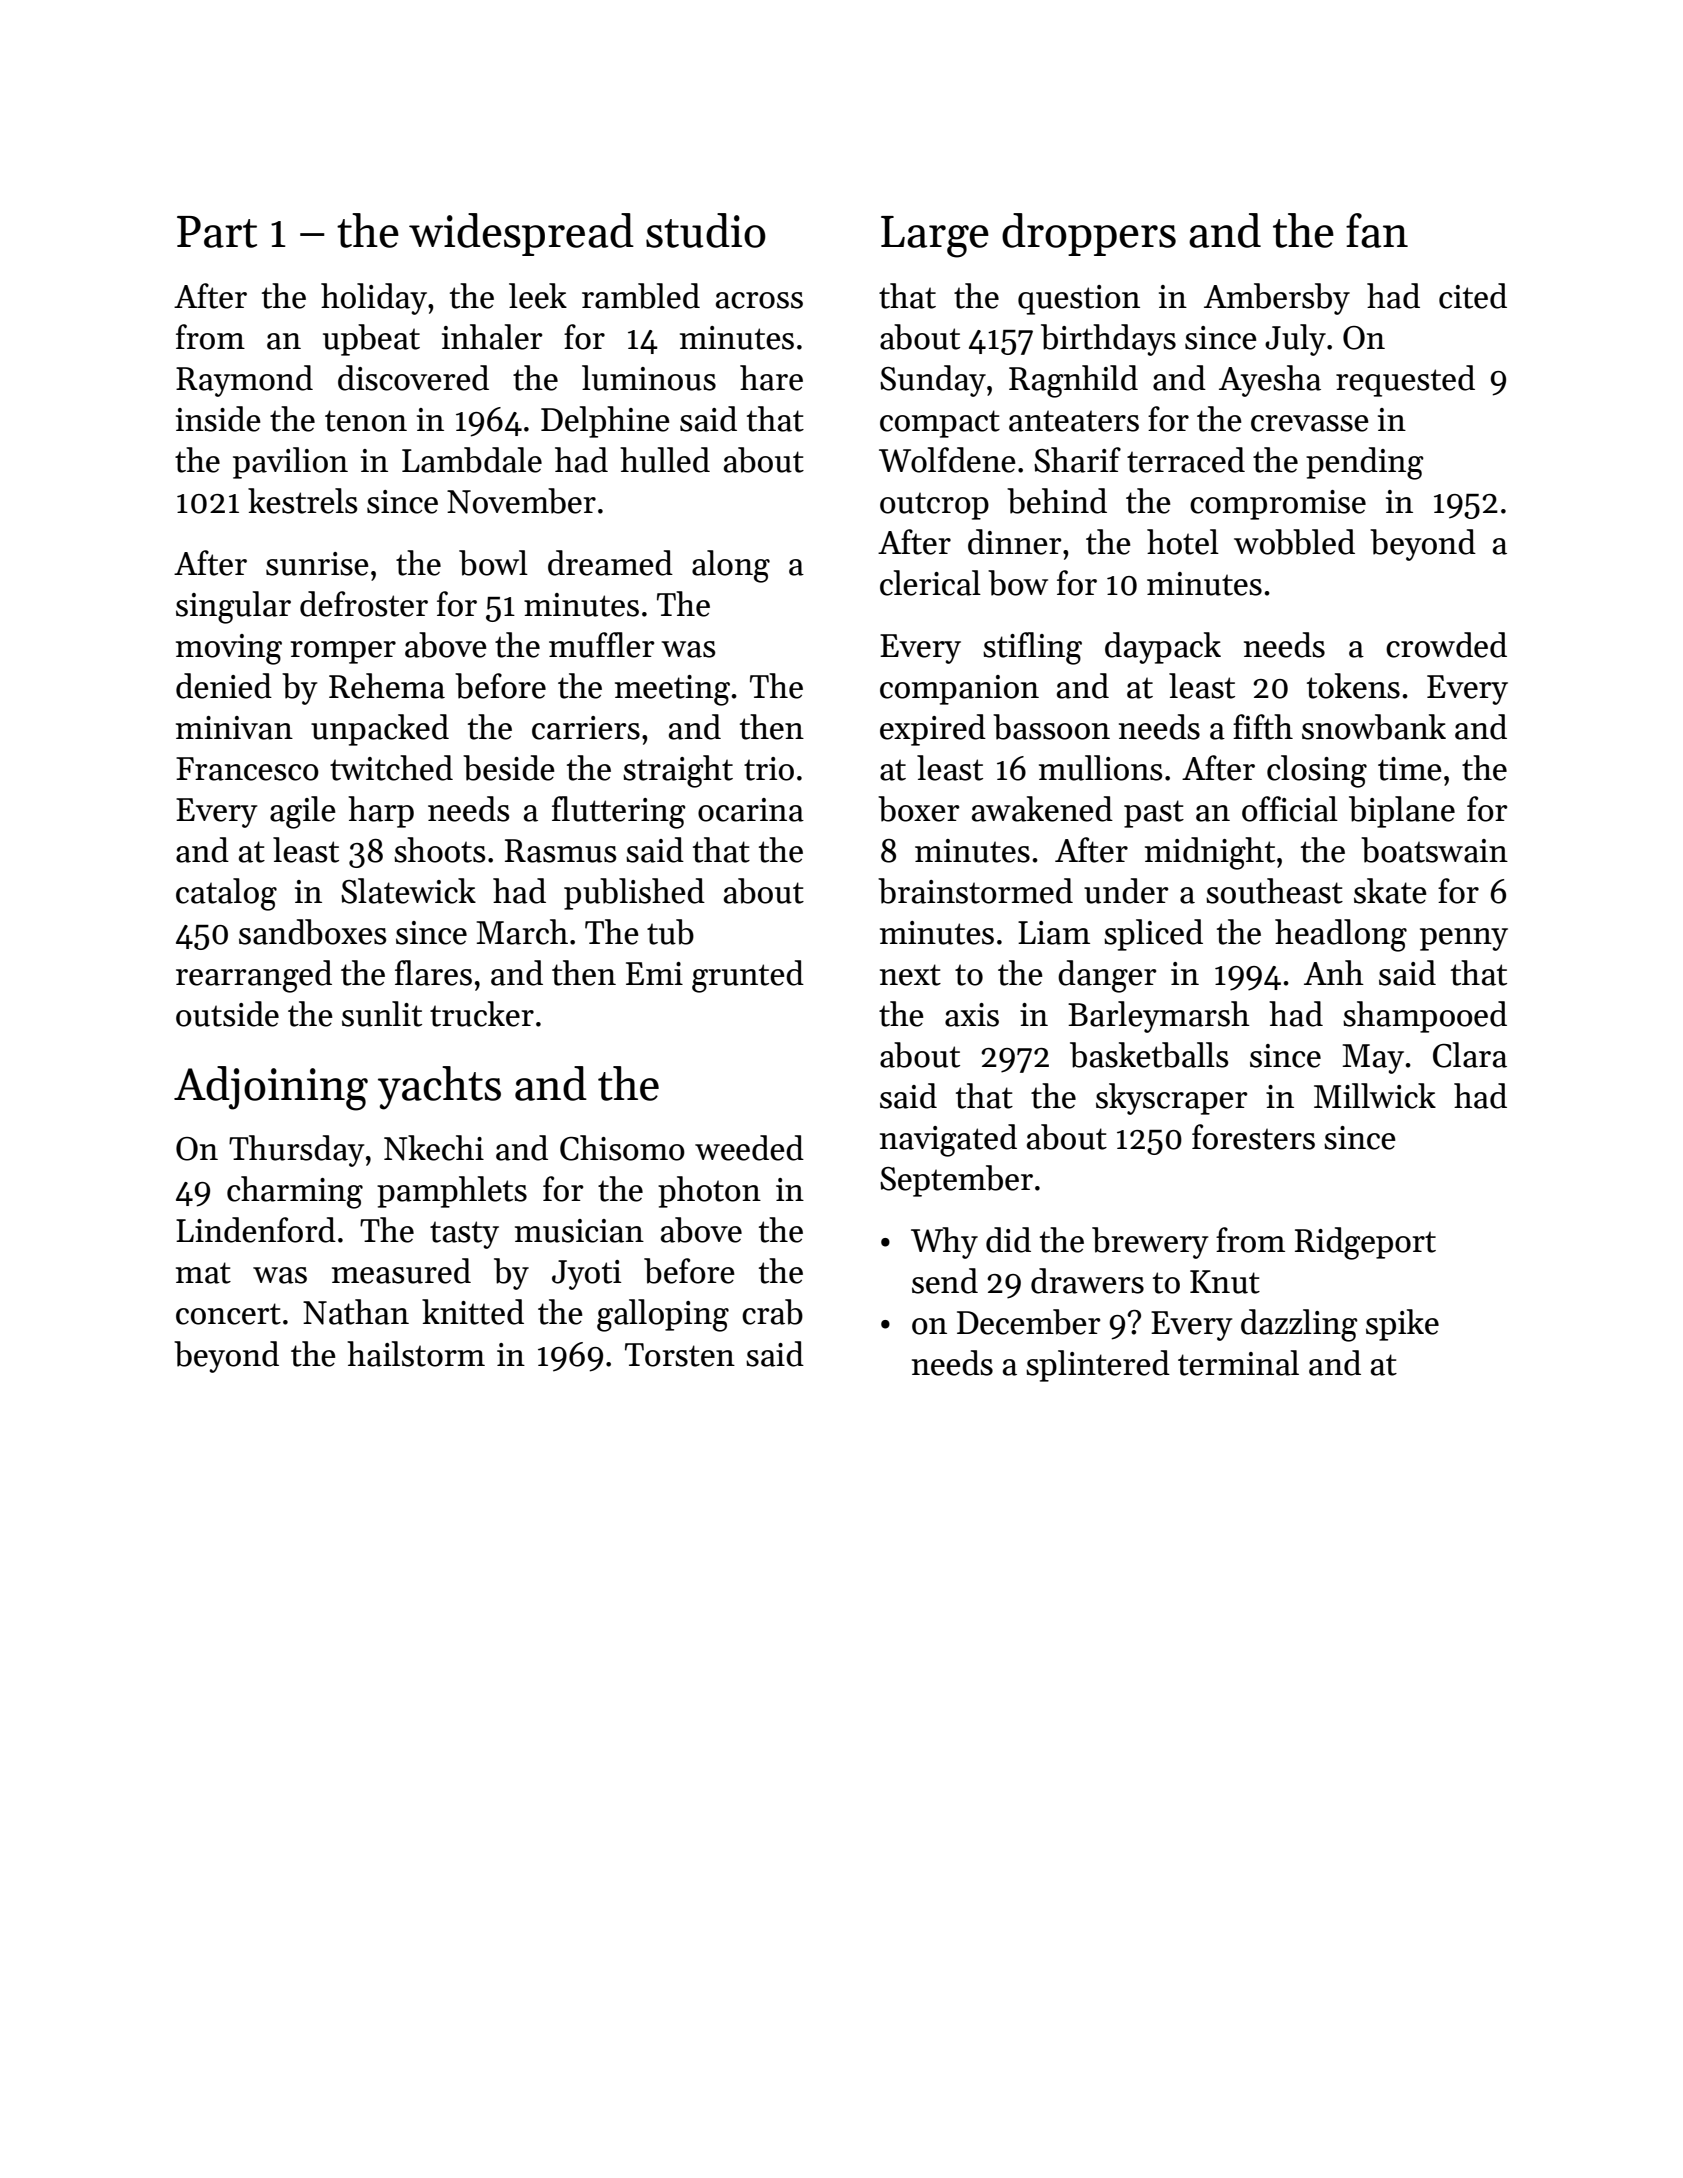  What do you see at coordinates (919, 809) in the document?
I see `boxer` at bounding box center [919, 809].
